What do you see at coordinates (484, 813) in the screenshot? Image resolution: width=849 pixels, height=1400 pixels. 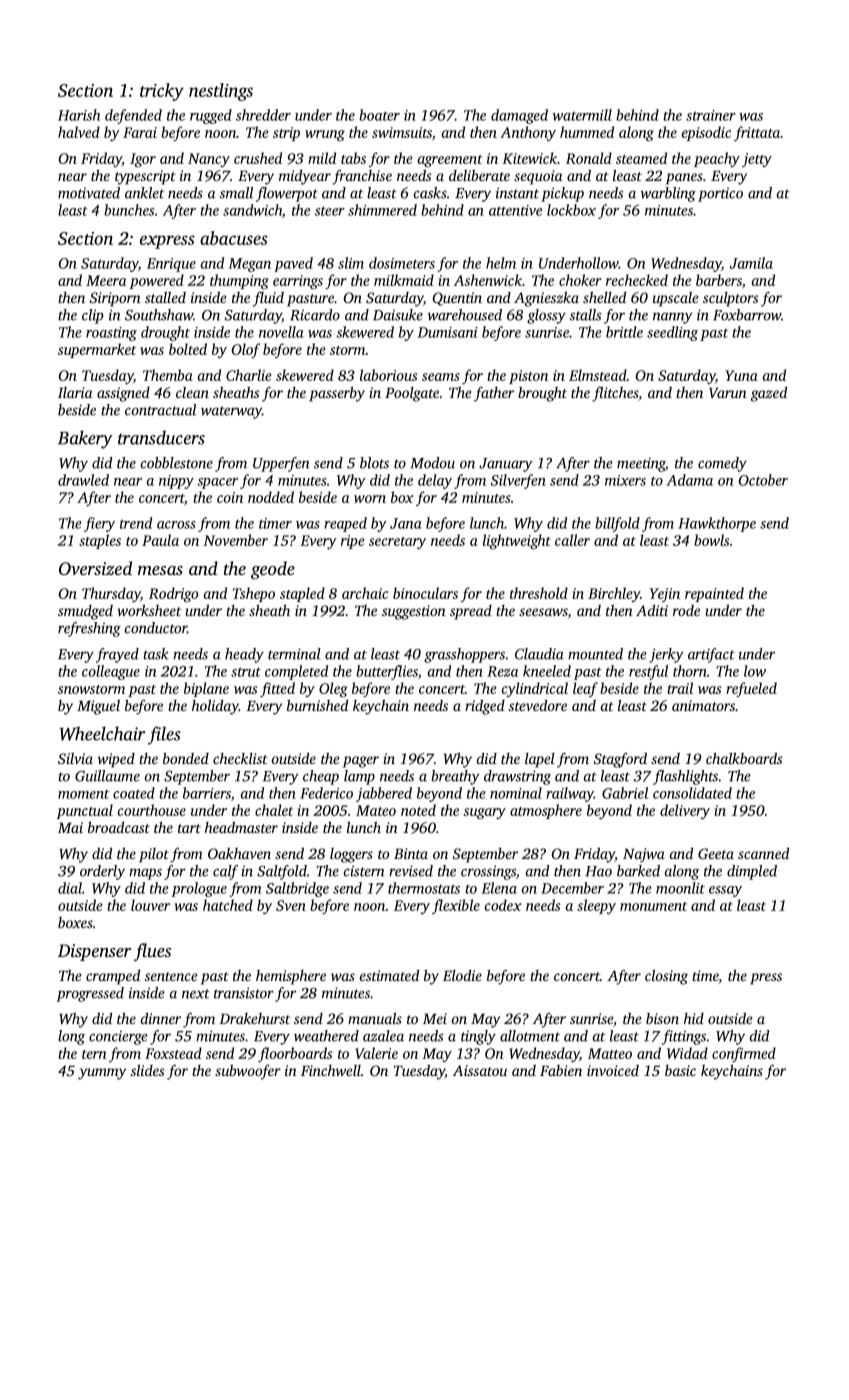 I see `sugary` at bounding box center [484, 813].
